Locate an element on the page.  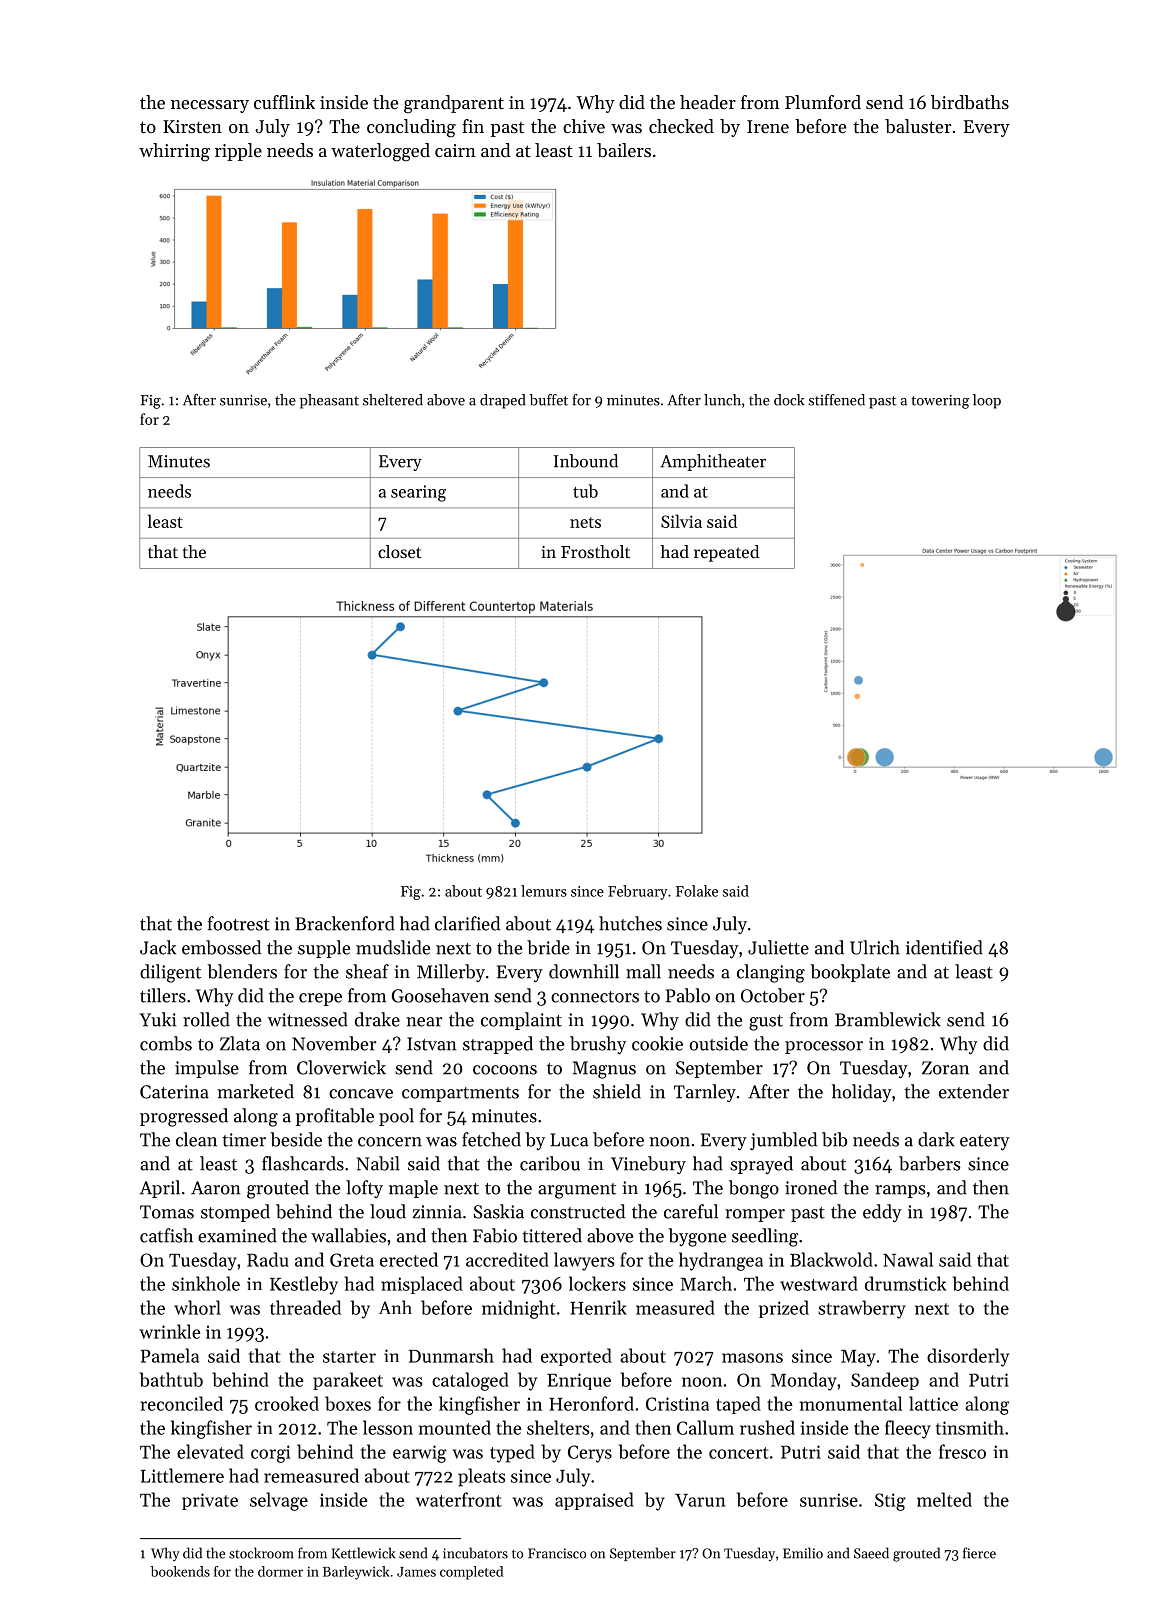
pheasant is located at coordinates (329, 401).
